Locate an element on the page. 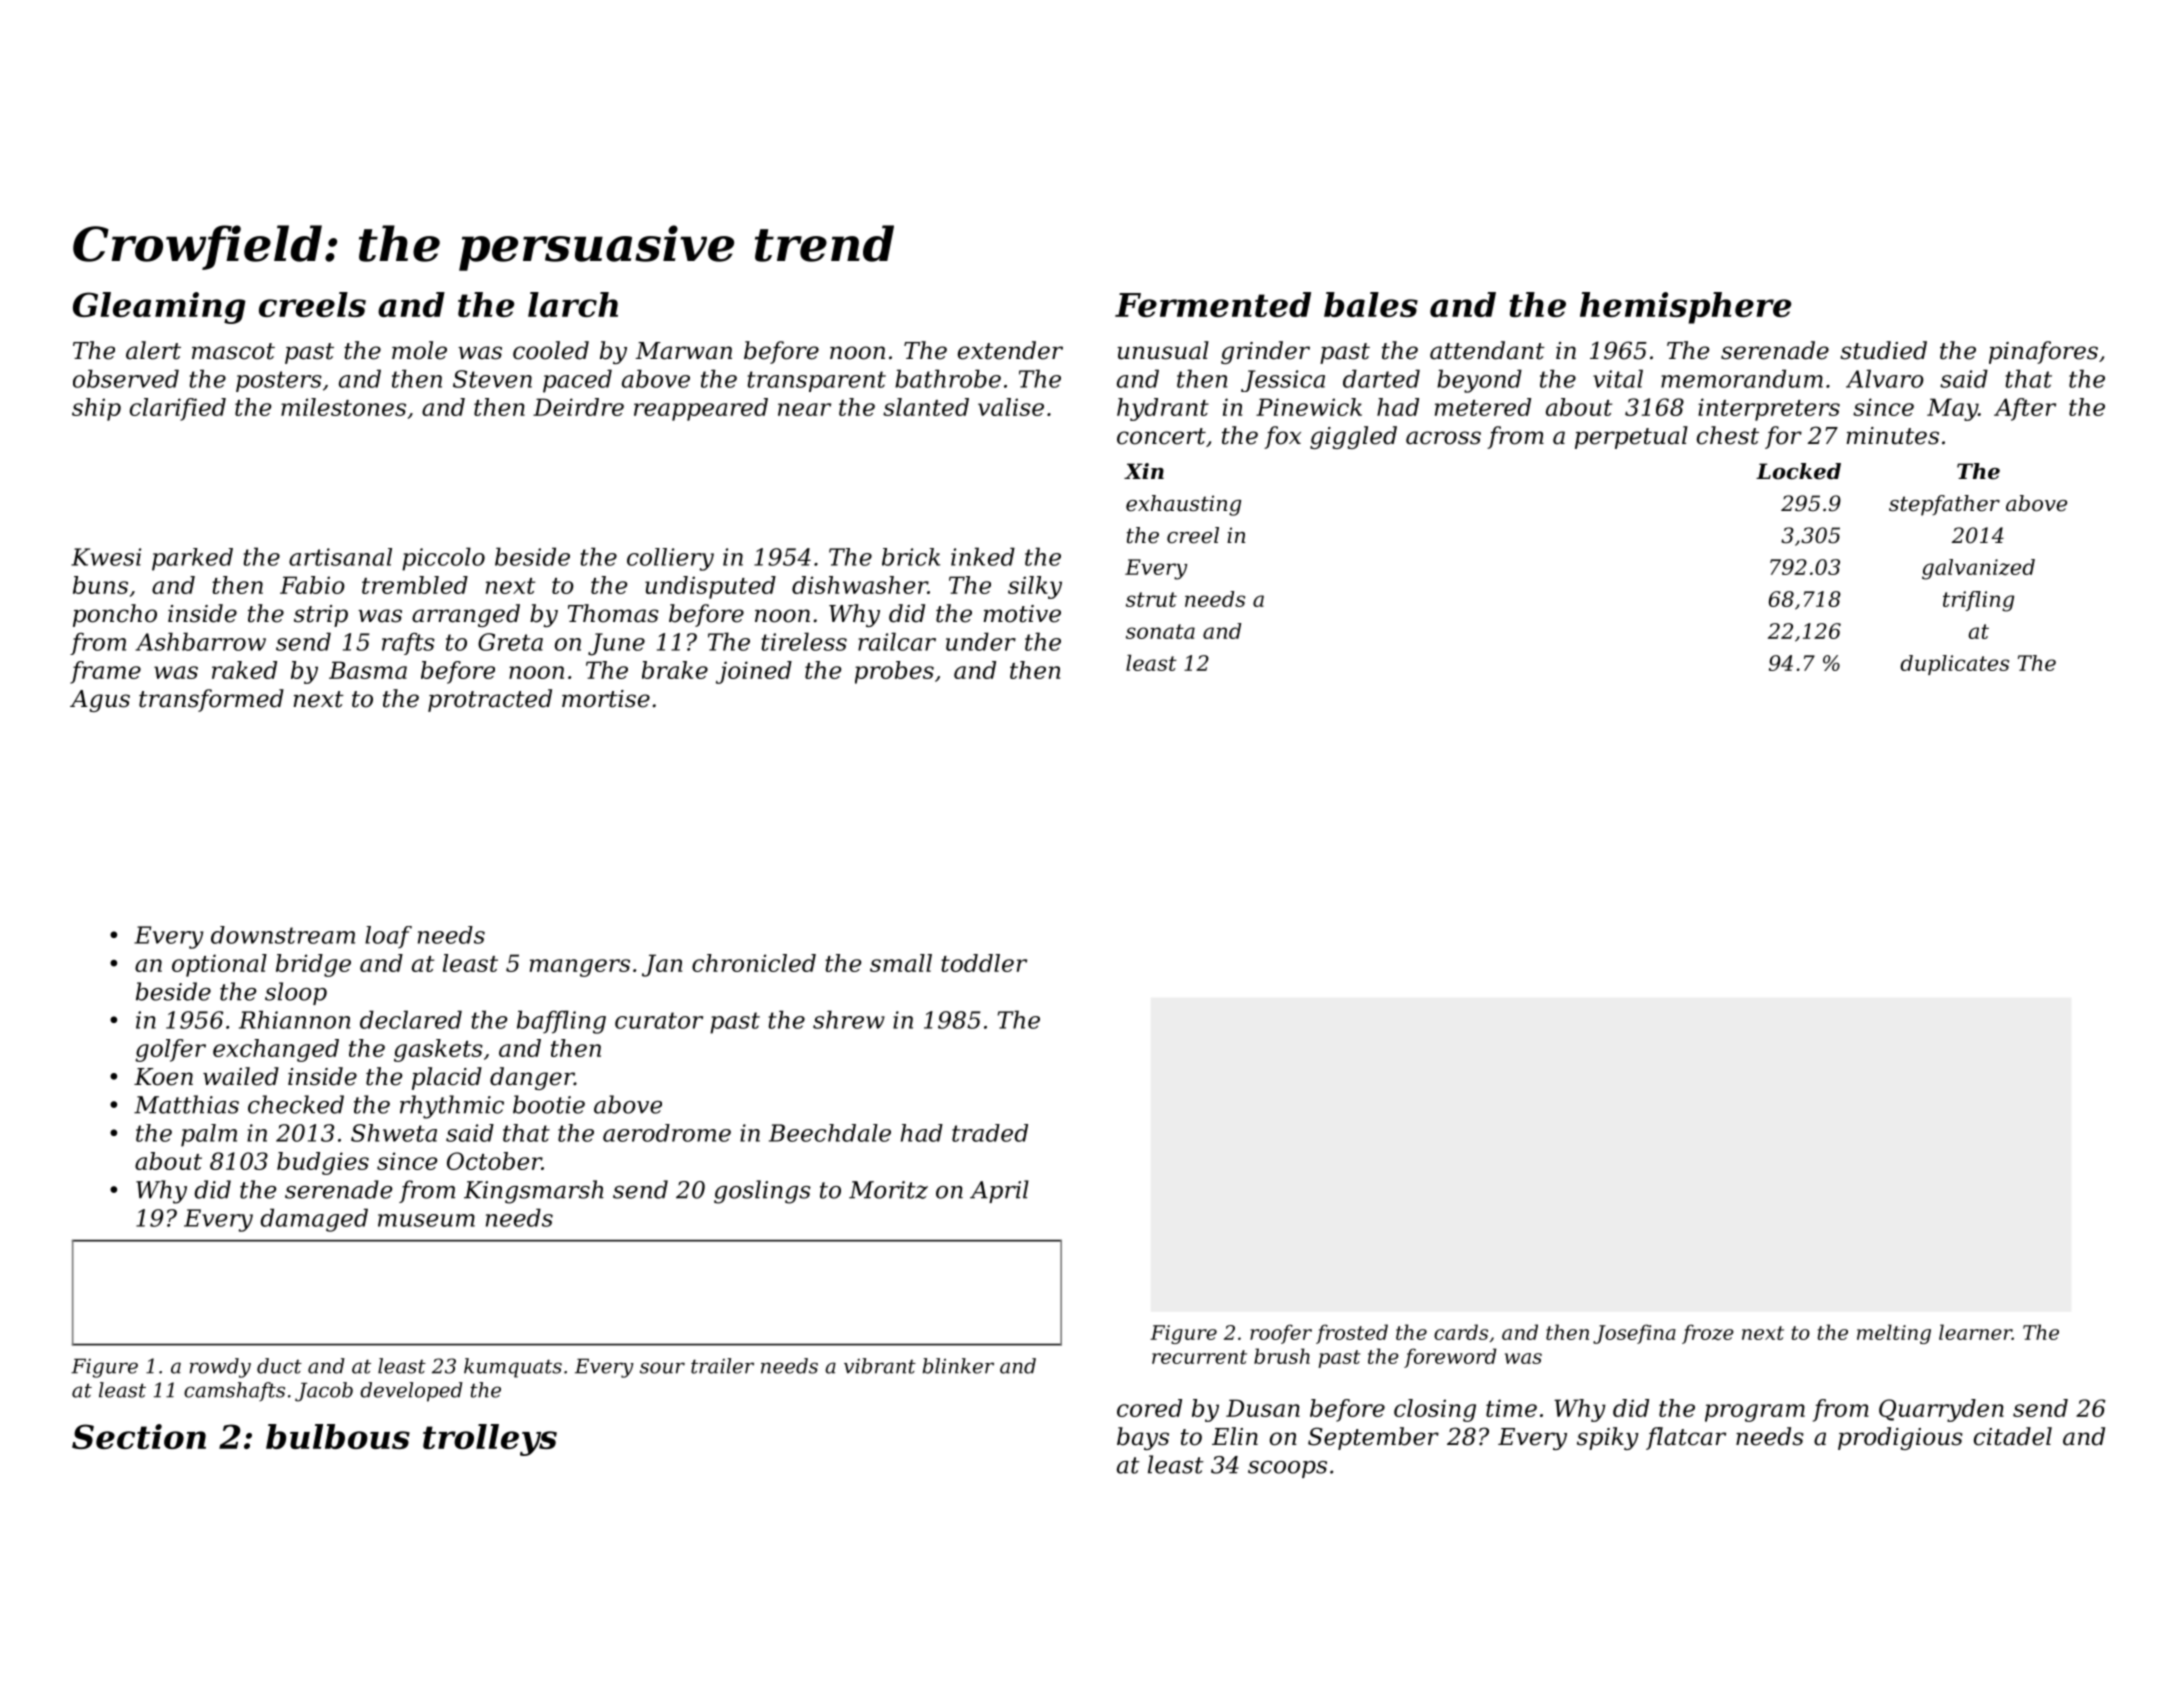 This image has width=2178, height=1683. hemisphere is located at coordinates (1685, 308).
